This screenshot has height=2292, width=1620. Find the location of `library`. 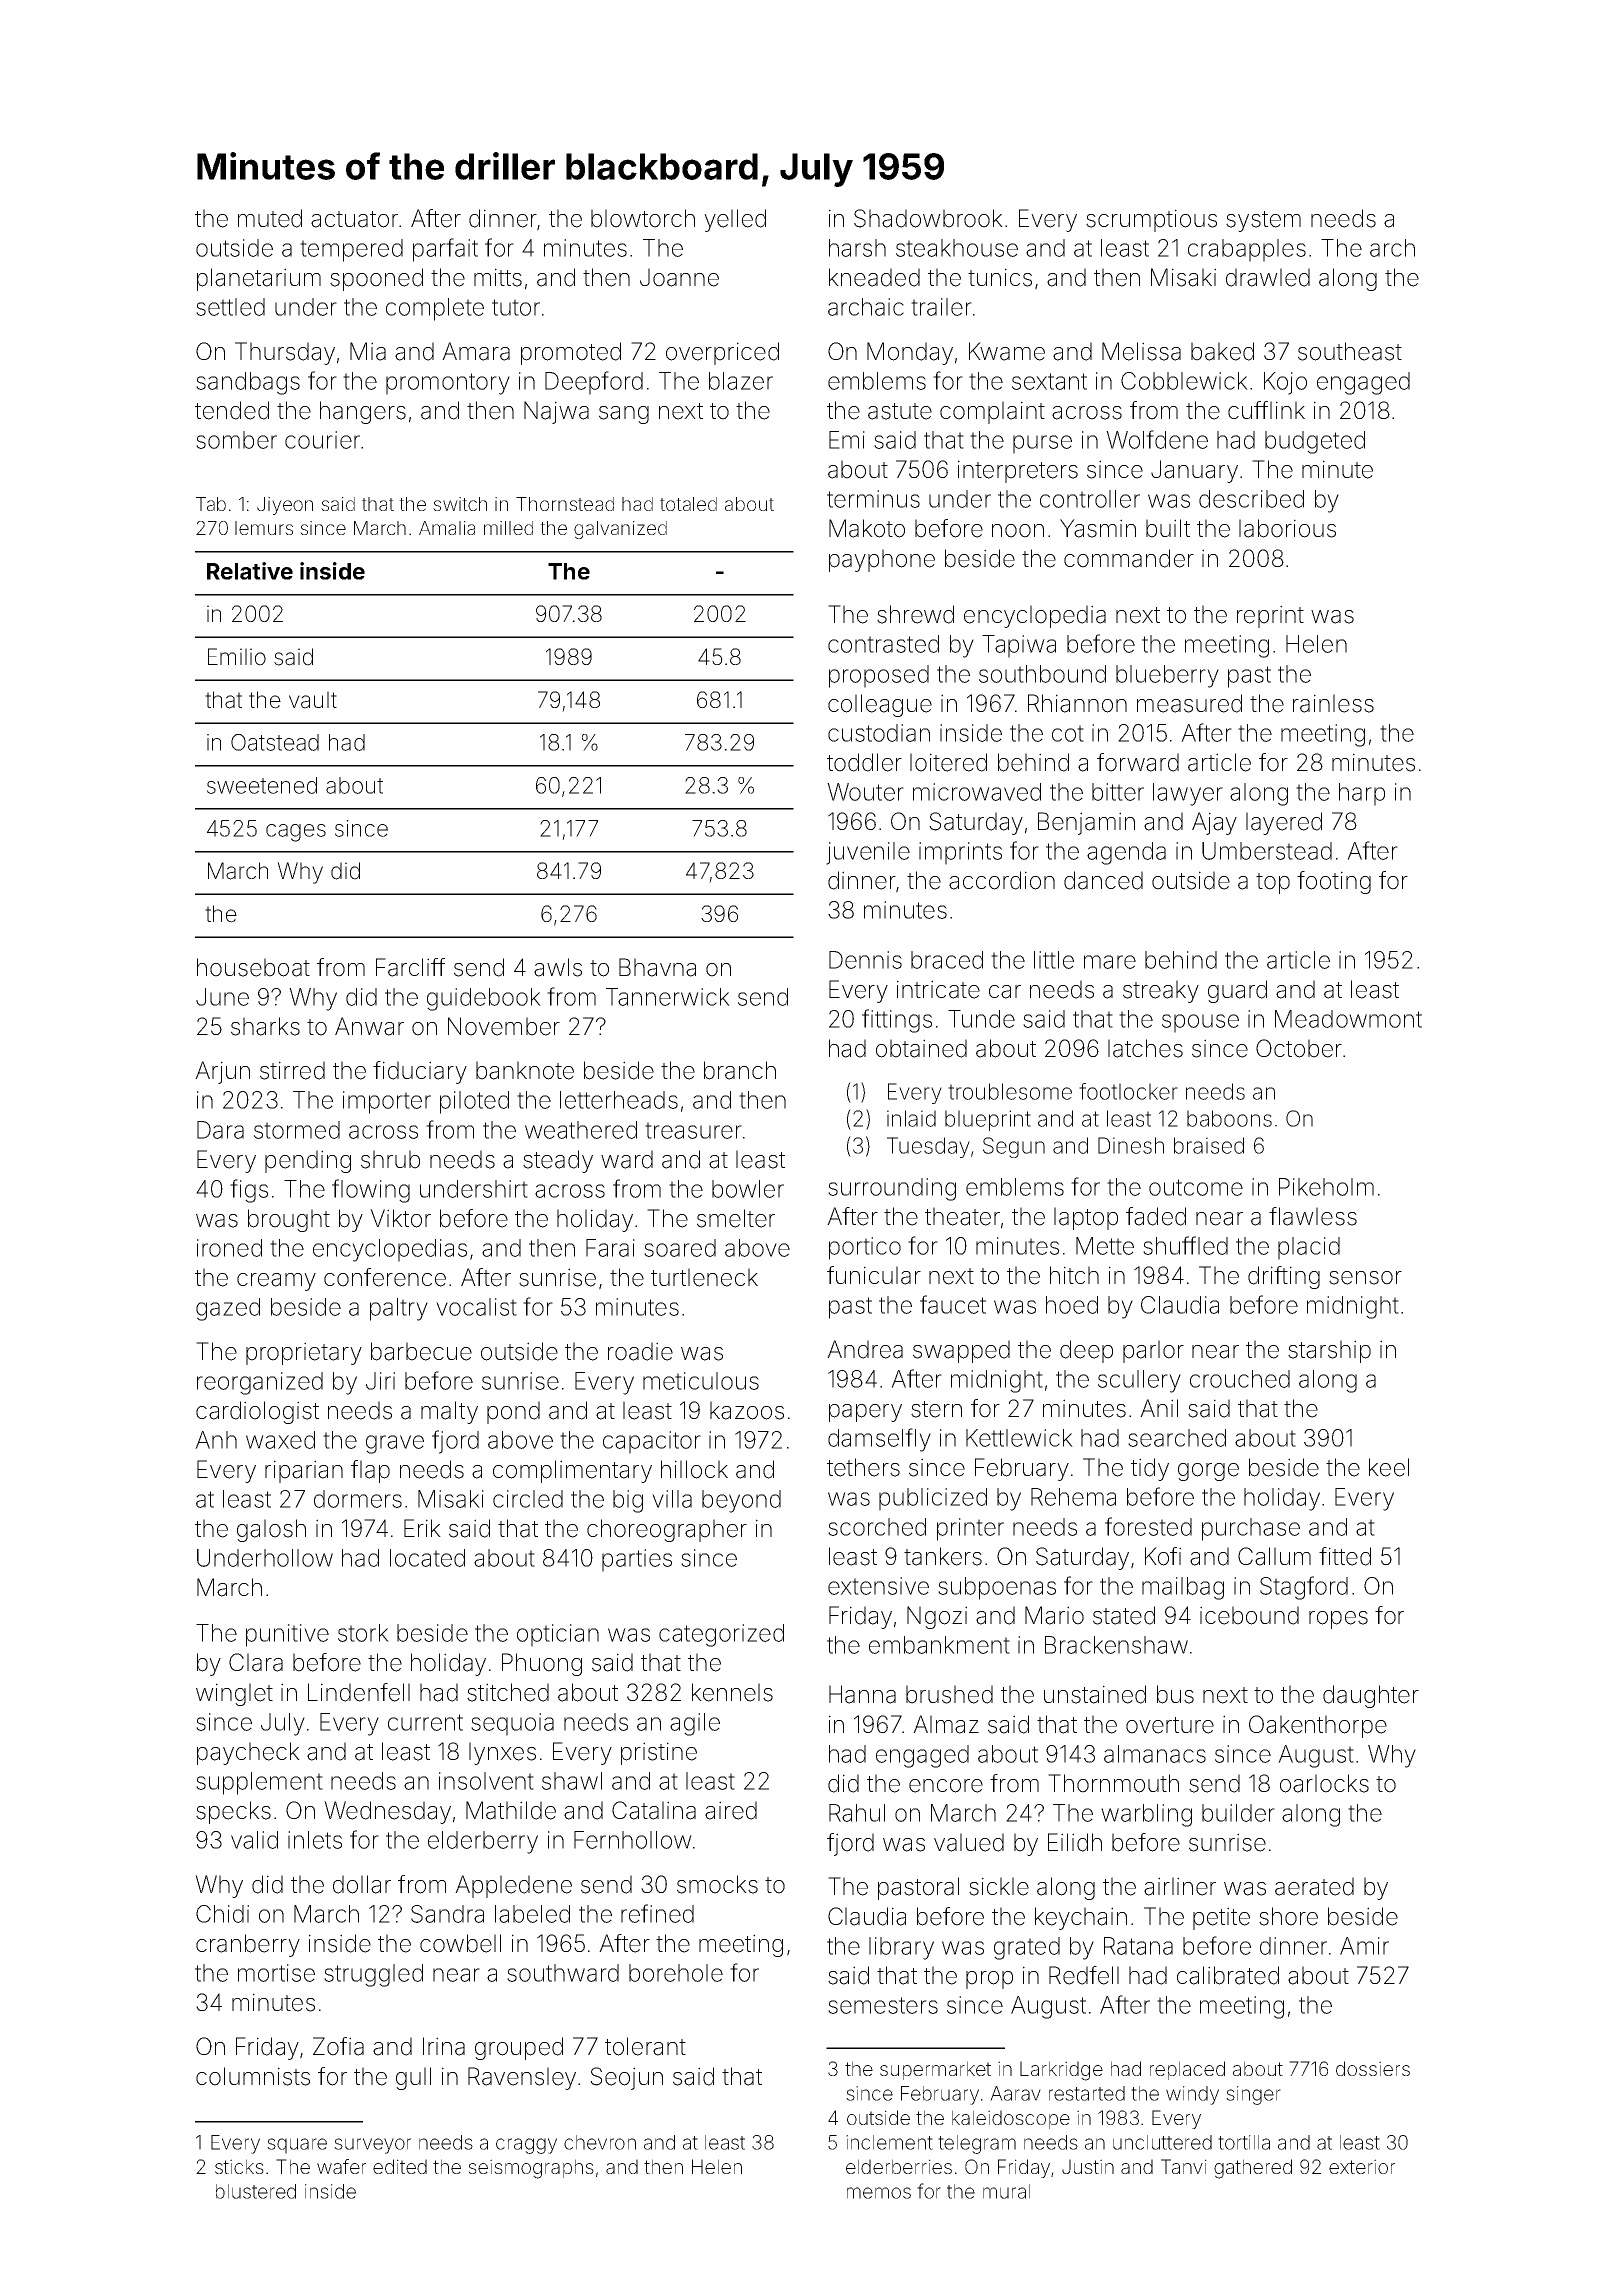

library is located at coordinates (901, 1948).
